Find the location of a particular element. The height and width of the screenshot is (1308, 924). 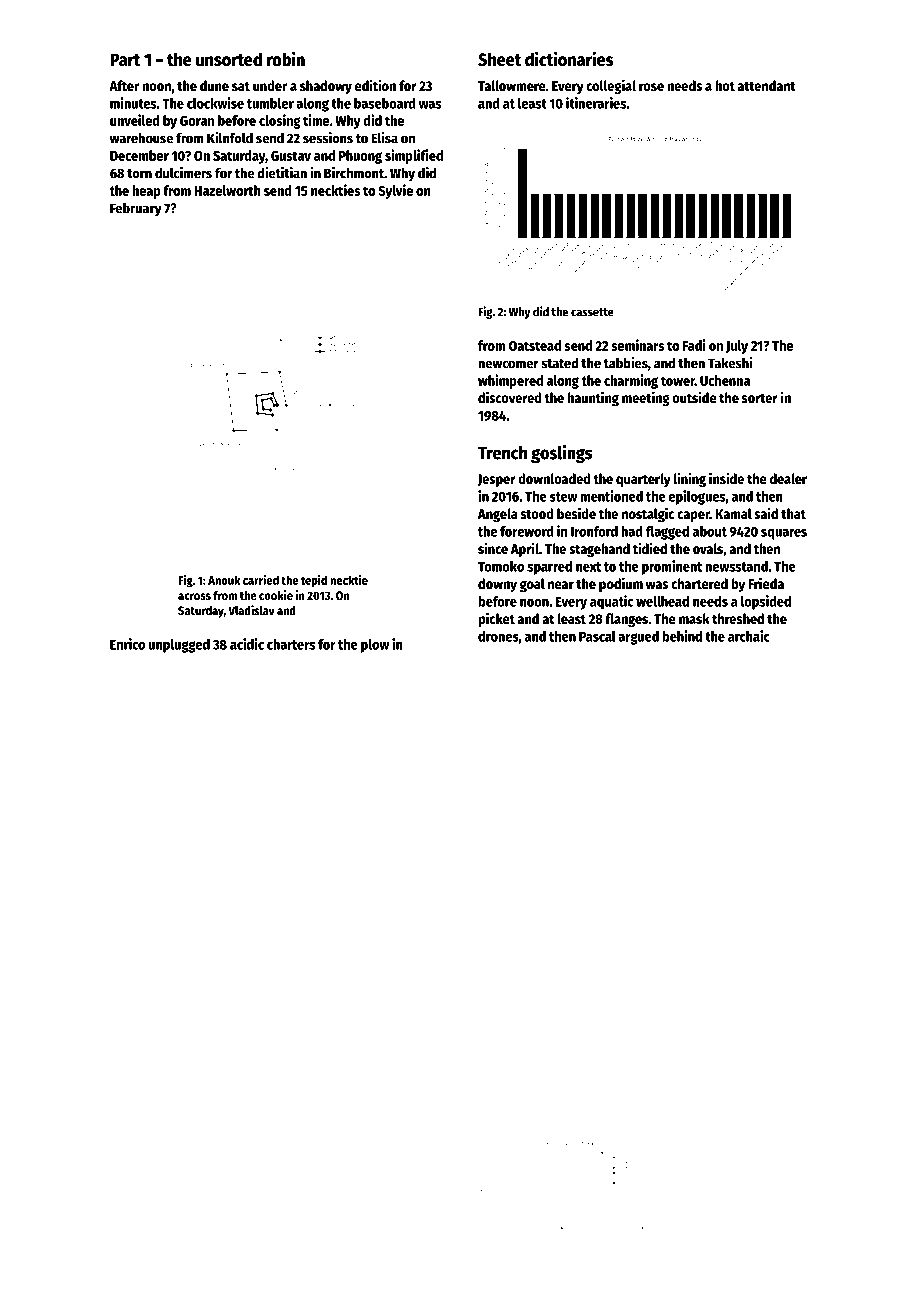

Takeshi is located at coordinates (730, 363).
